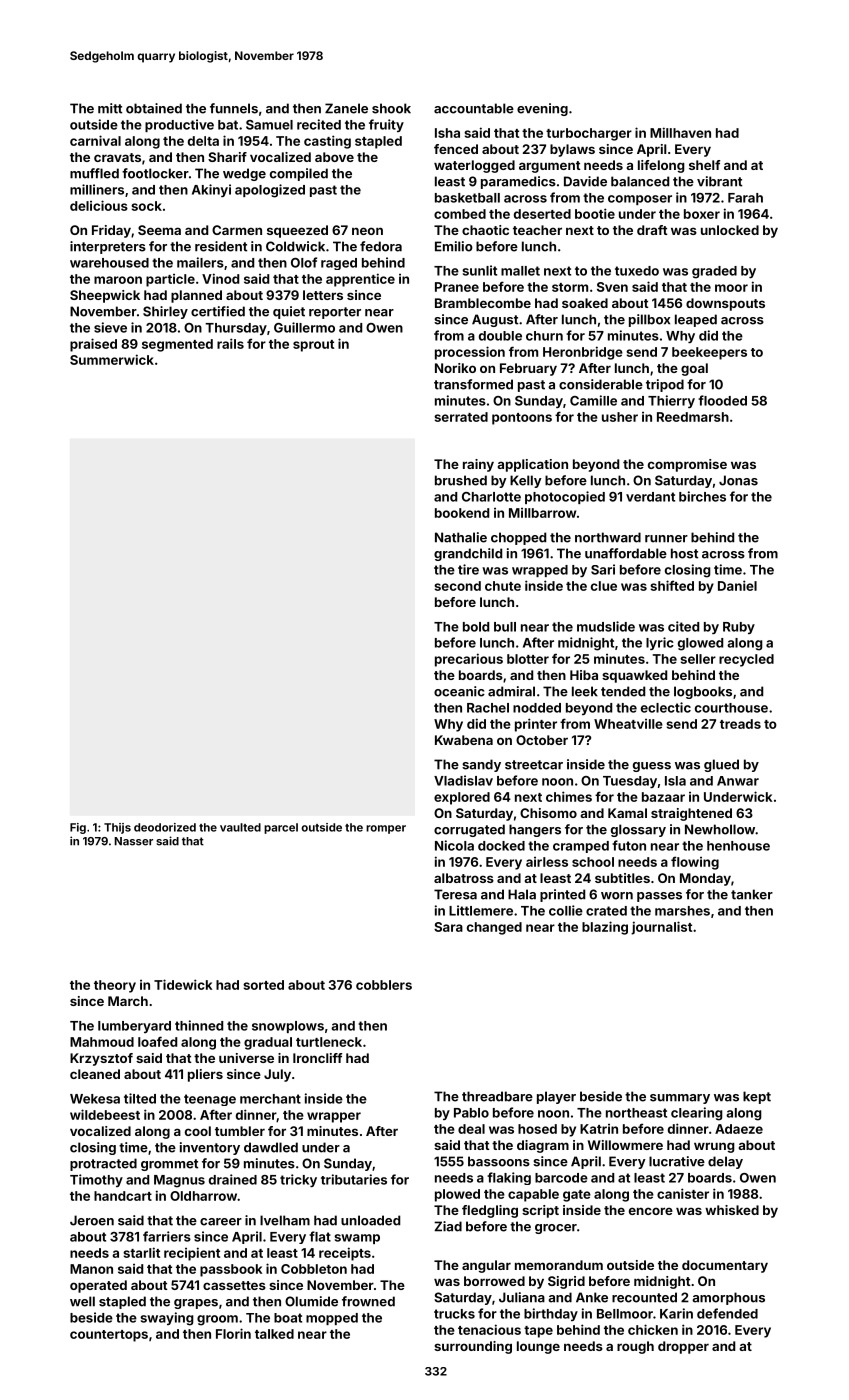 Image resolution: width=849 pixels, height=1400 pixels. What do you see at coordinates (317, 1058) in the screenshot?
I see `Ironcliff` at bounding box center [317, 1058].
